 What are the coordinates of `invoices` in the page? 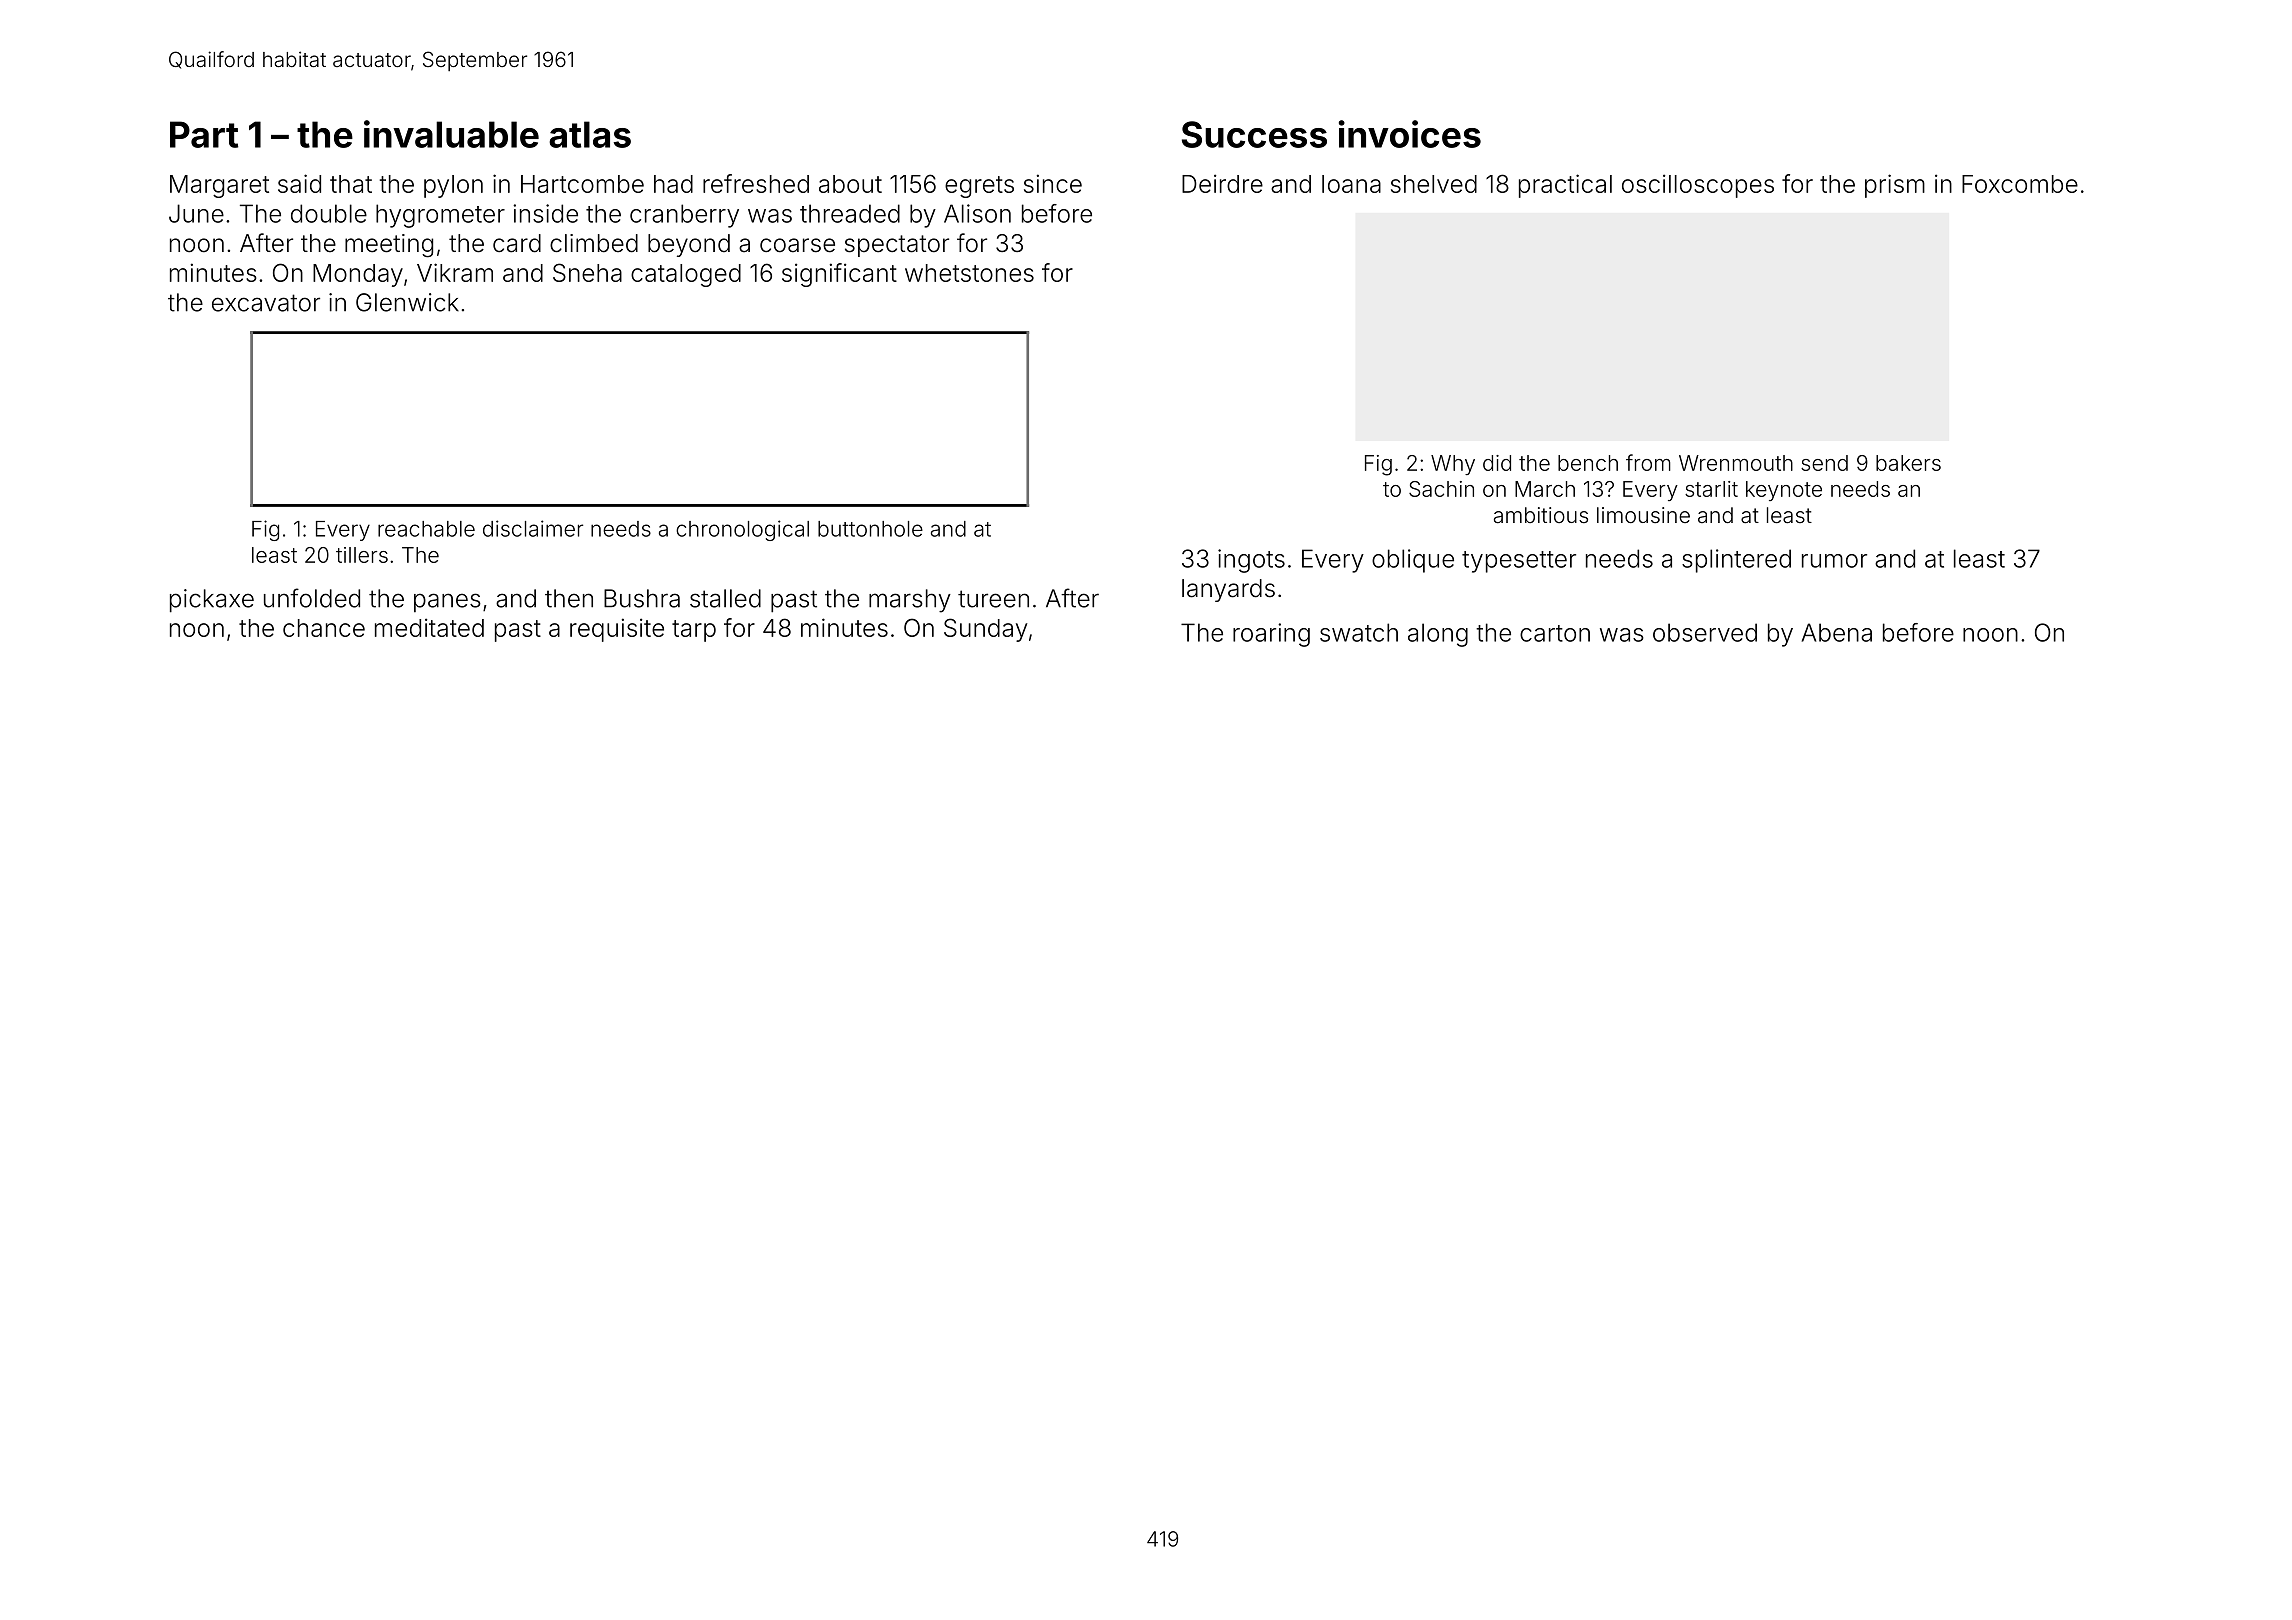 It's located at (1410, 134).
